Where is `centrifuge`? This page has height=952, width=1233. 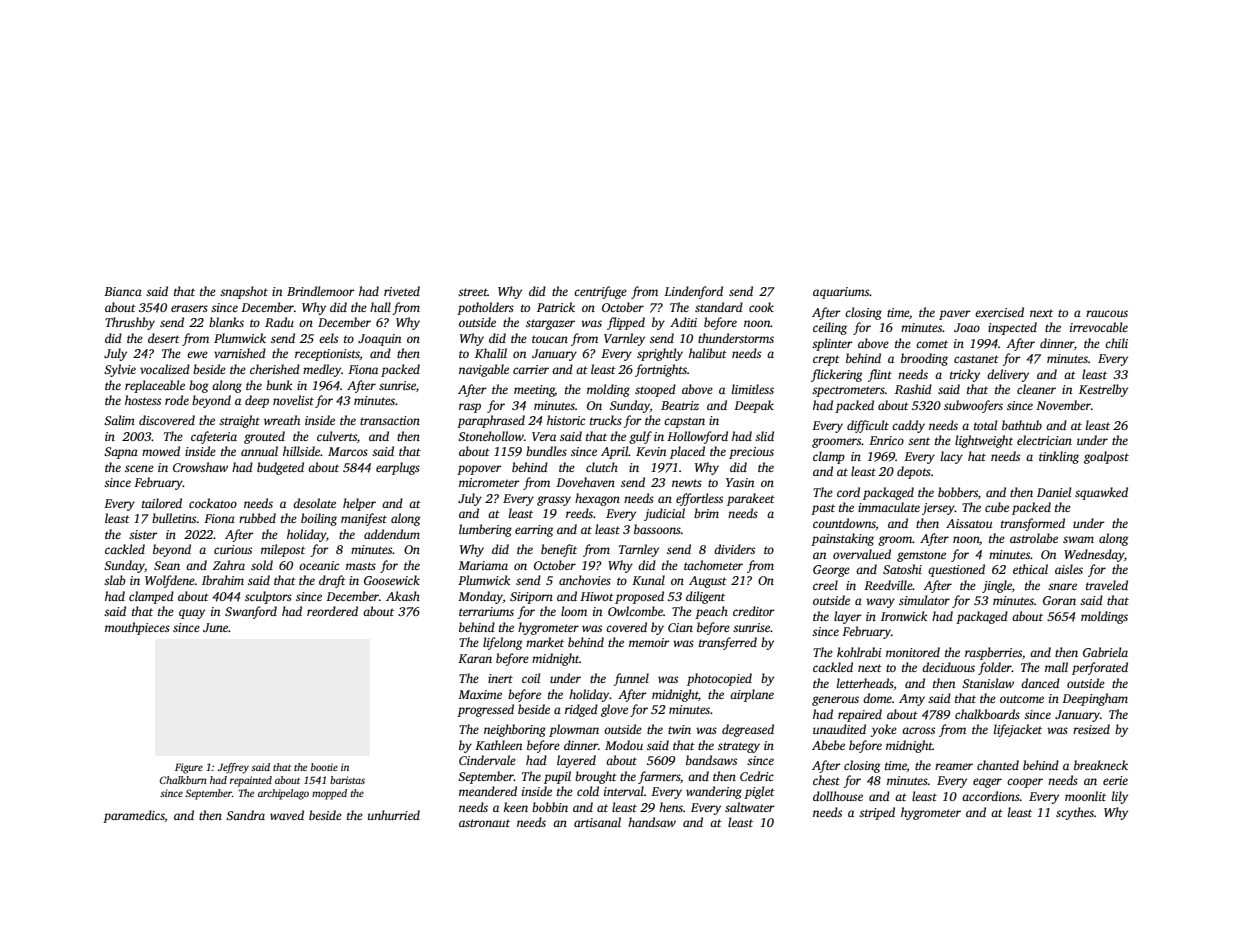
centrifuge is located at coordinates (600, 292).
